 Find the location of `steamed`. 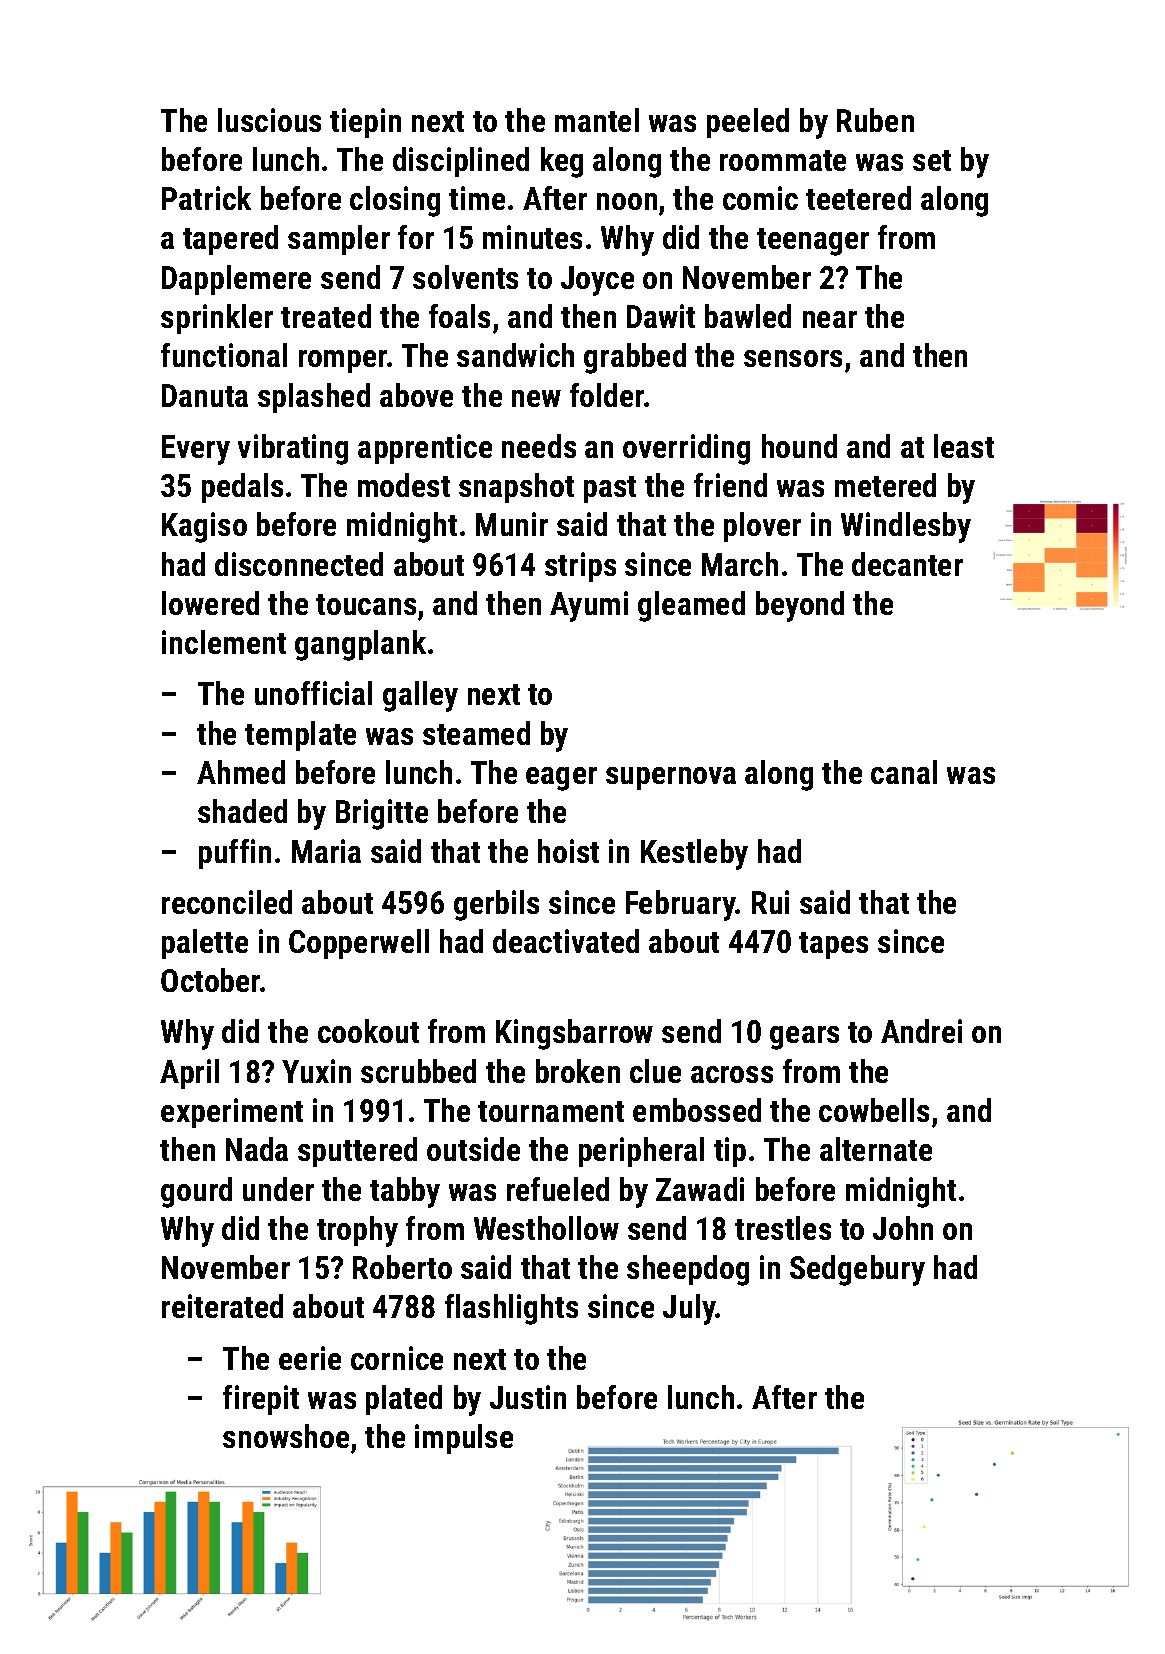

steamed is located at coordinates (476, 733).
